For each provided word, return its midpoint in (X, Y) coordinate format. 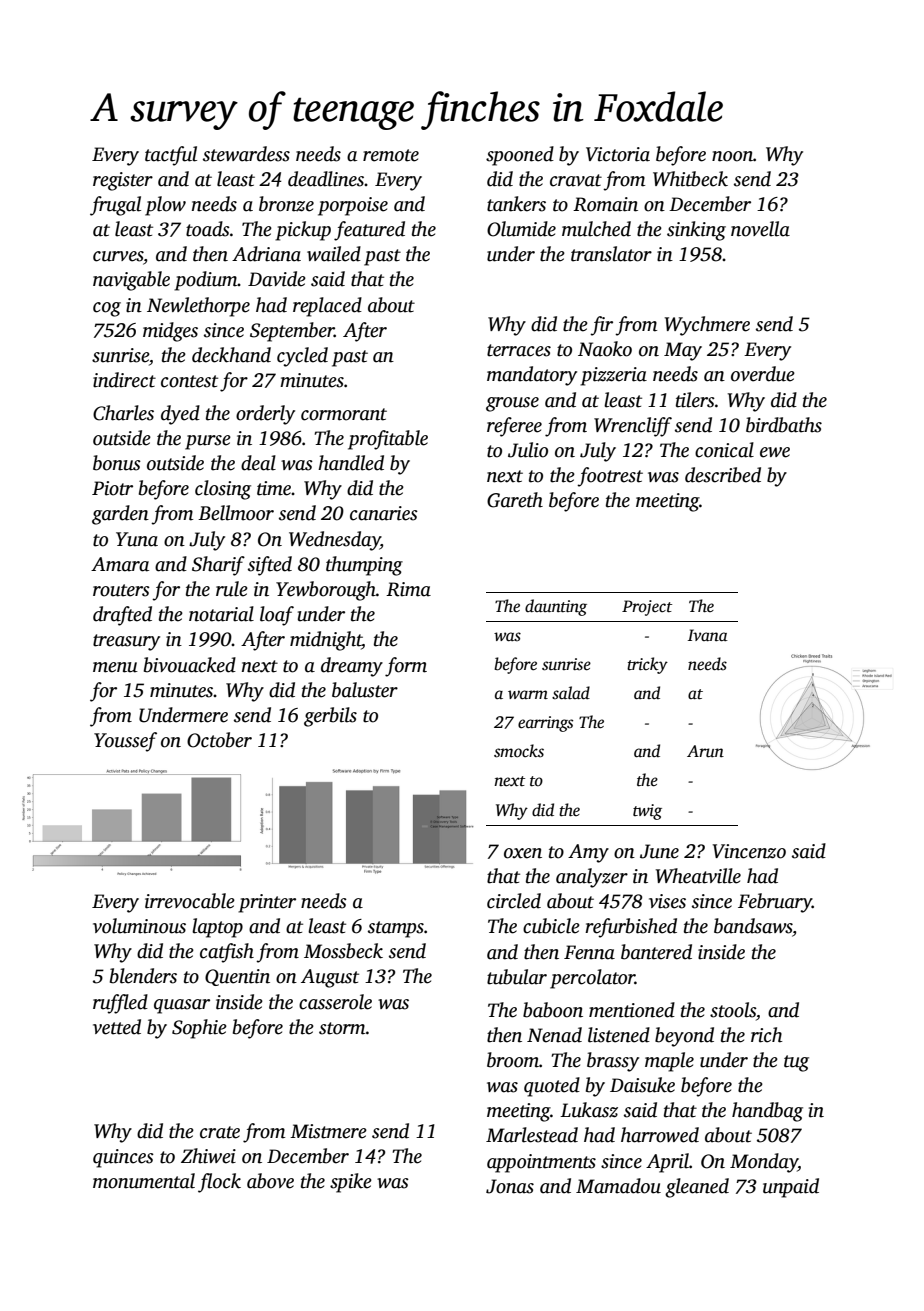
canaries (384, 513)
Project (647, 608)
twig (647, 812)
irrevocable (190, 901)
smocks (519, 751)
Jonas (510, 1186)
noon (732, 156)
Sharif (218, 566)
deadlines (326, 179)
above (270, 1181)
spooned (520, 156)
